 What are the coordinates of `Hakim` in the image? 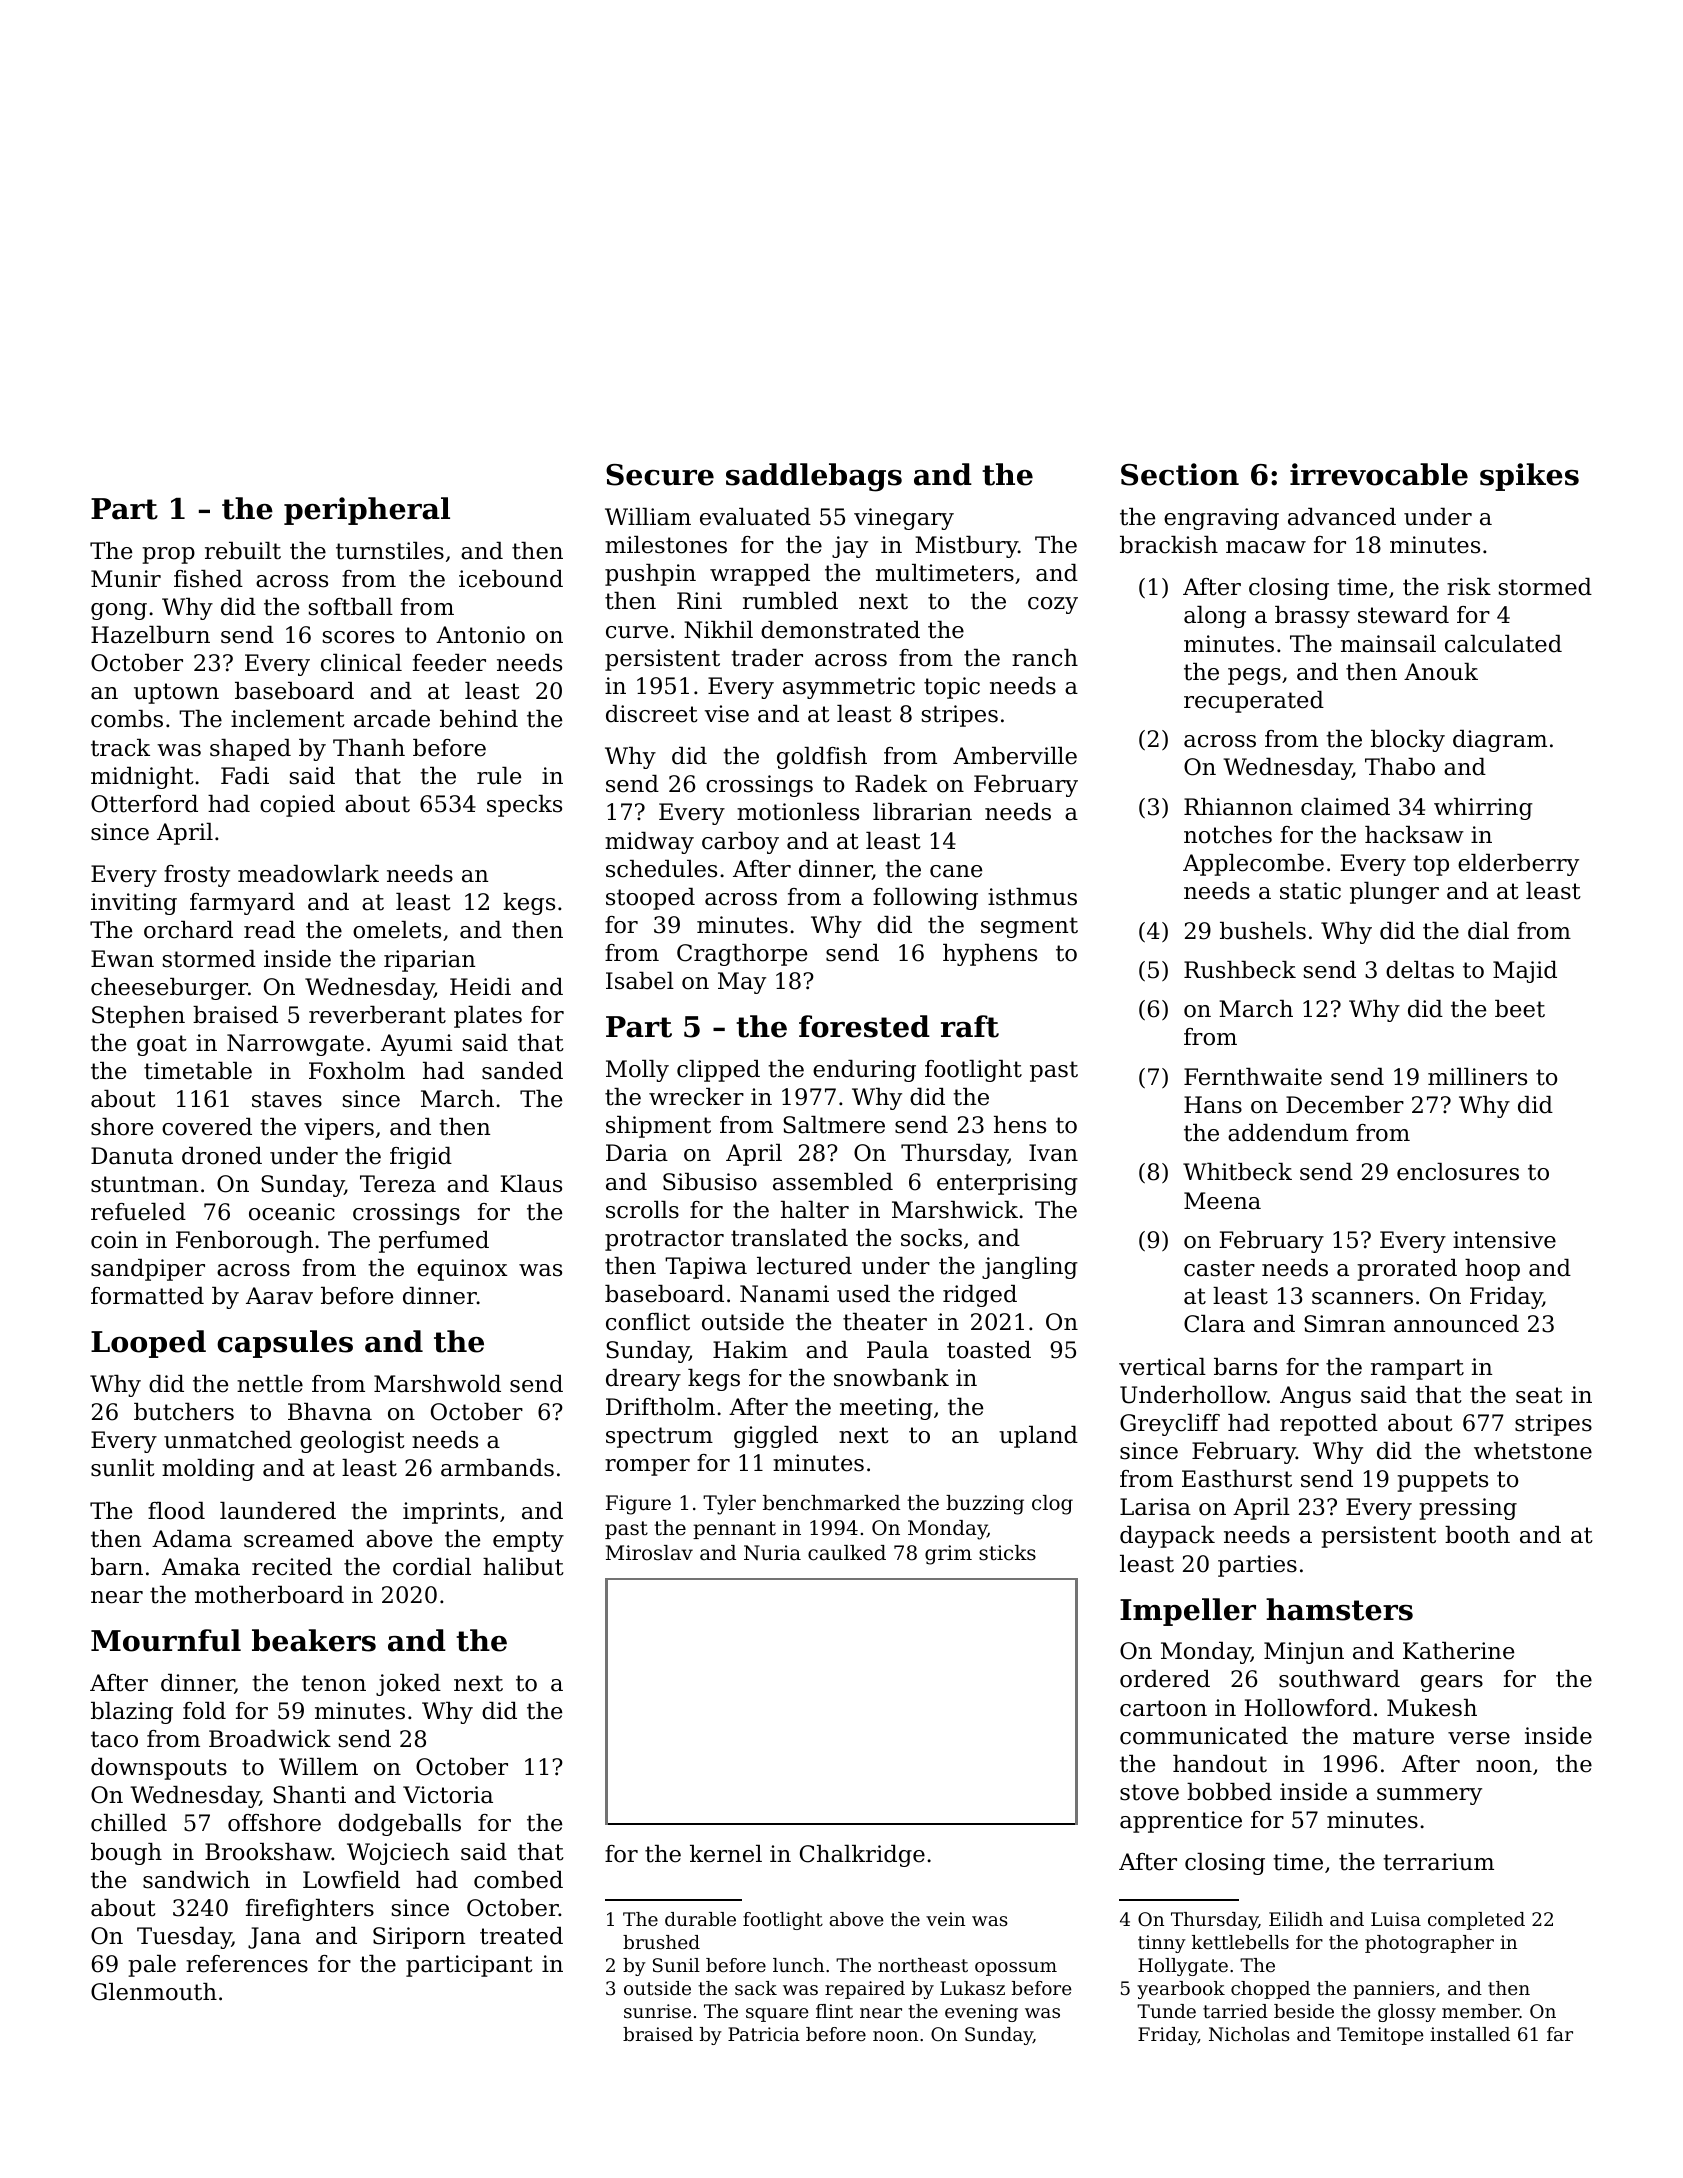 It's located at (750, 1350).
